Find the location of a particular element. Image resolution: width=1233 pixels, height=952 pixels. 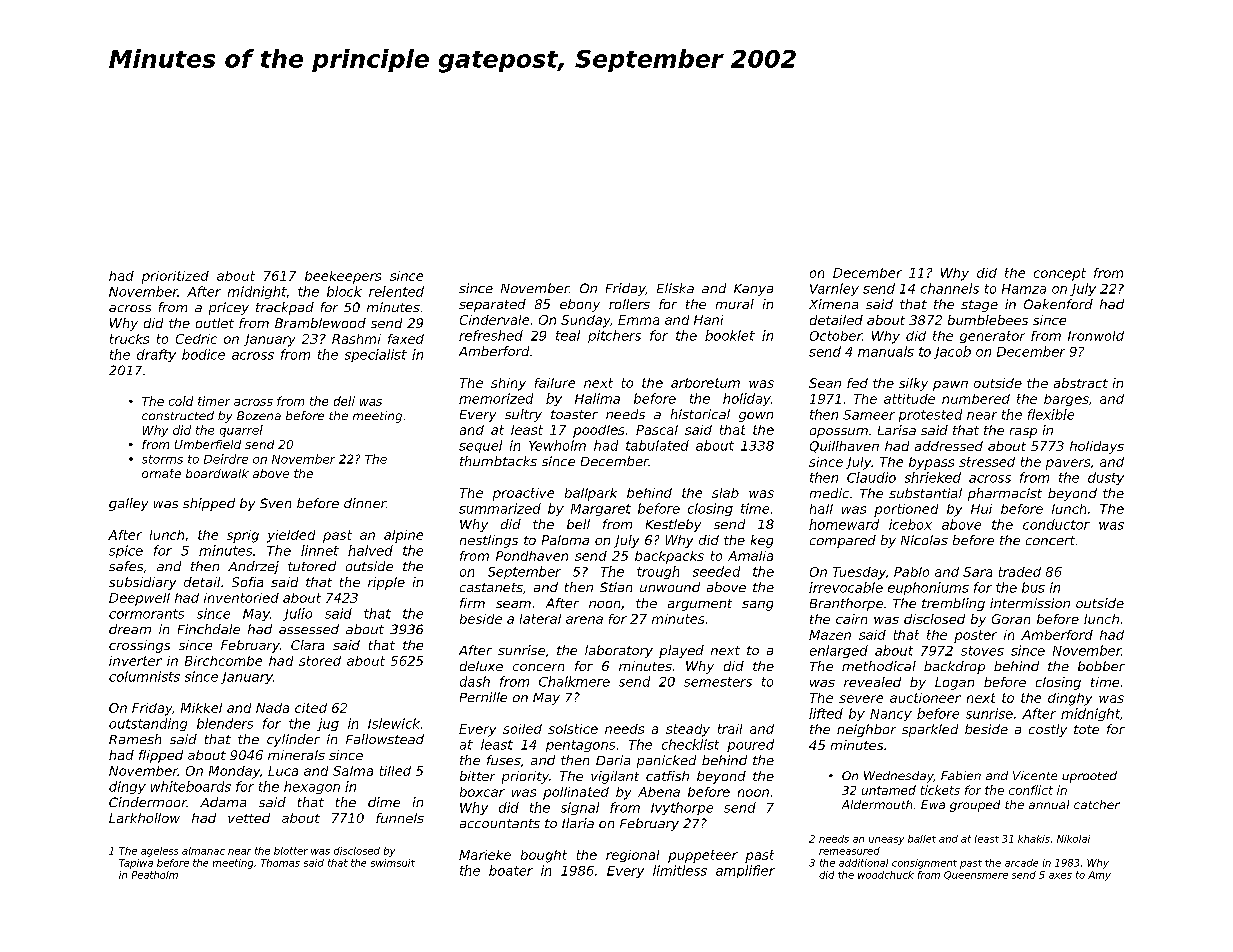

Amy is located at coordinates (1099, 876).
